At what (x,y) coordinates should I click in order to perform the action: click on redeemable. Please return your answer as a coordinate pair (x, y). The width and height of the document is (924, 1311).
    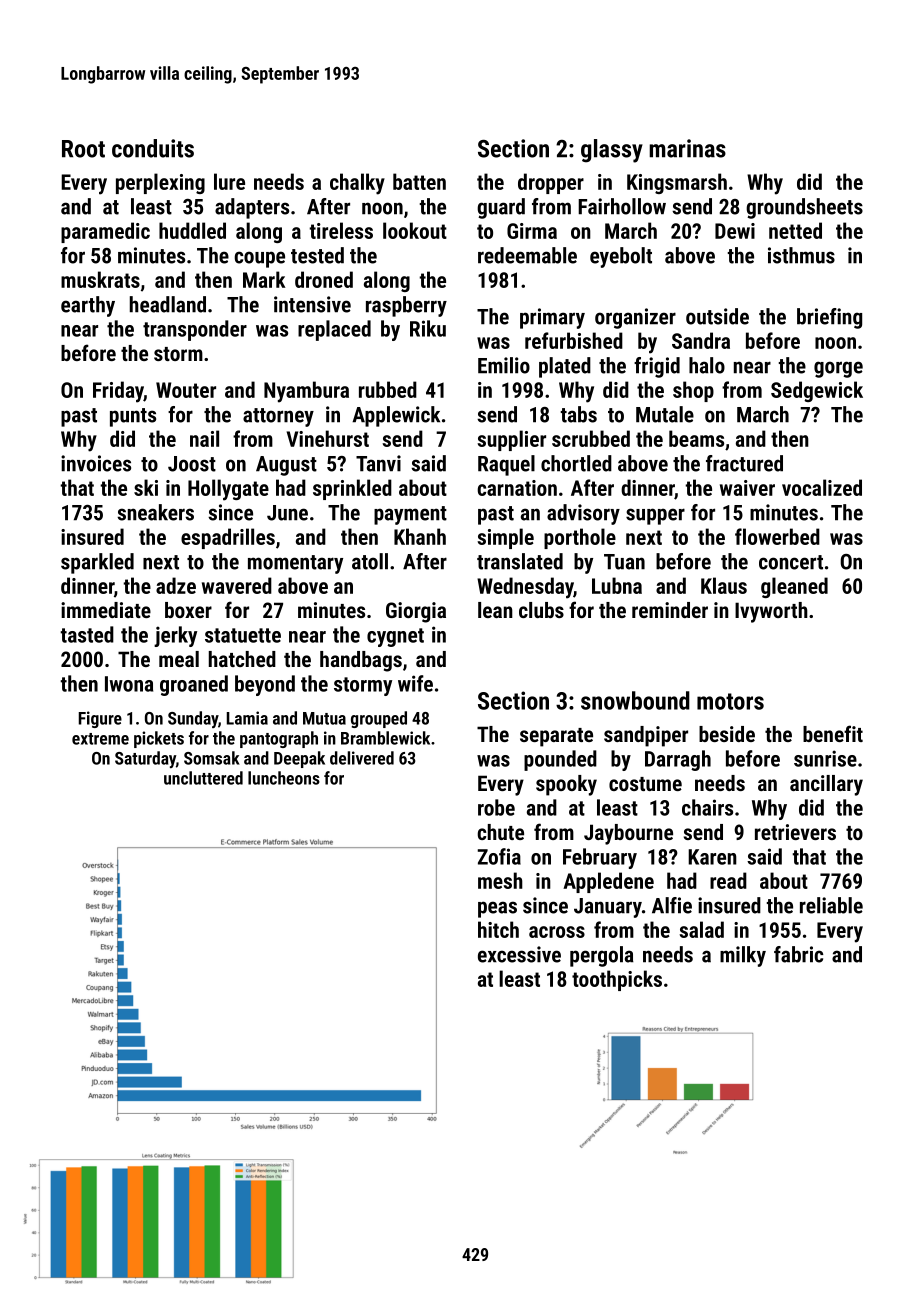
    Looking at the image, I should click on (527, 255).
